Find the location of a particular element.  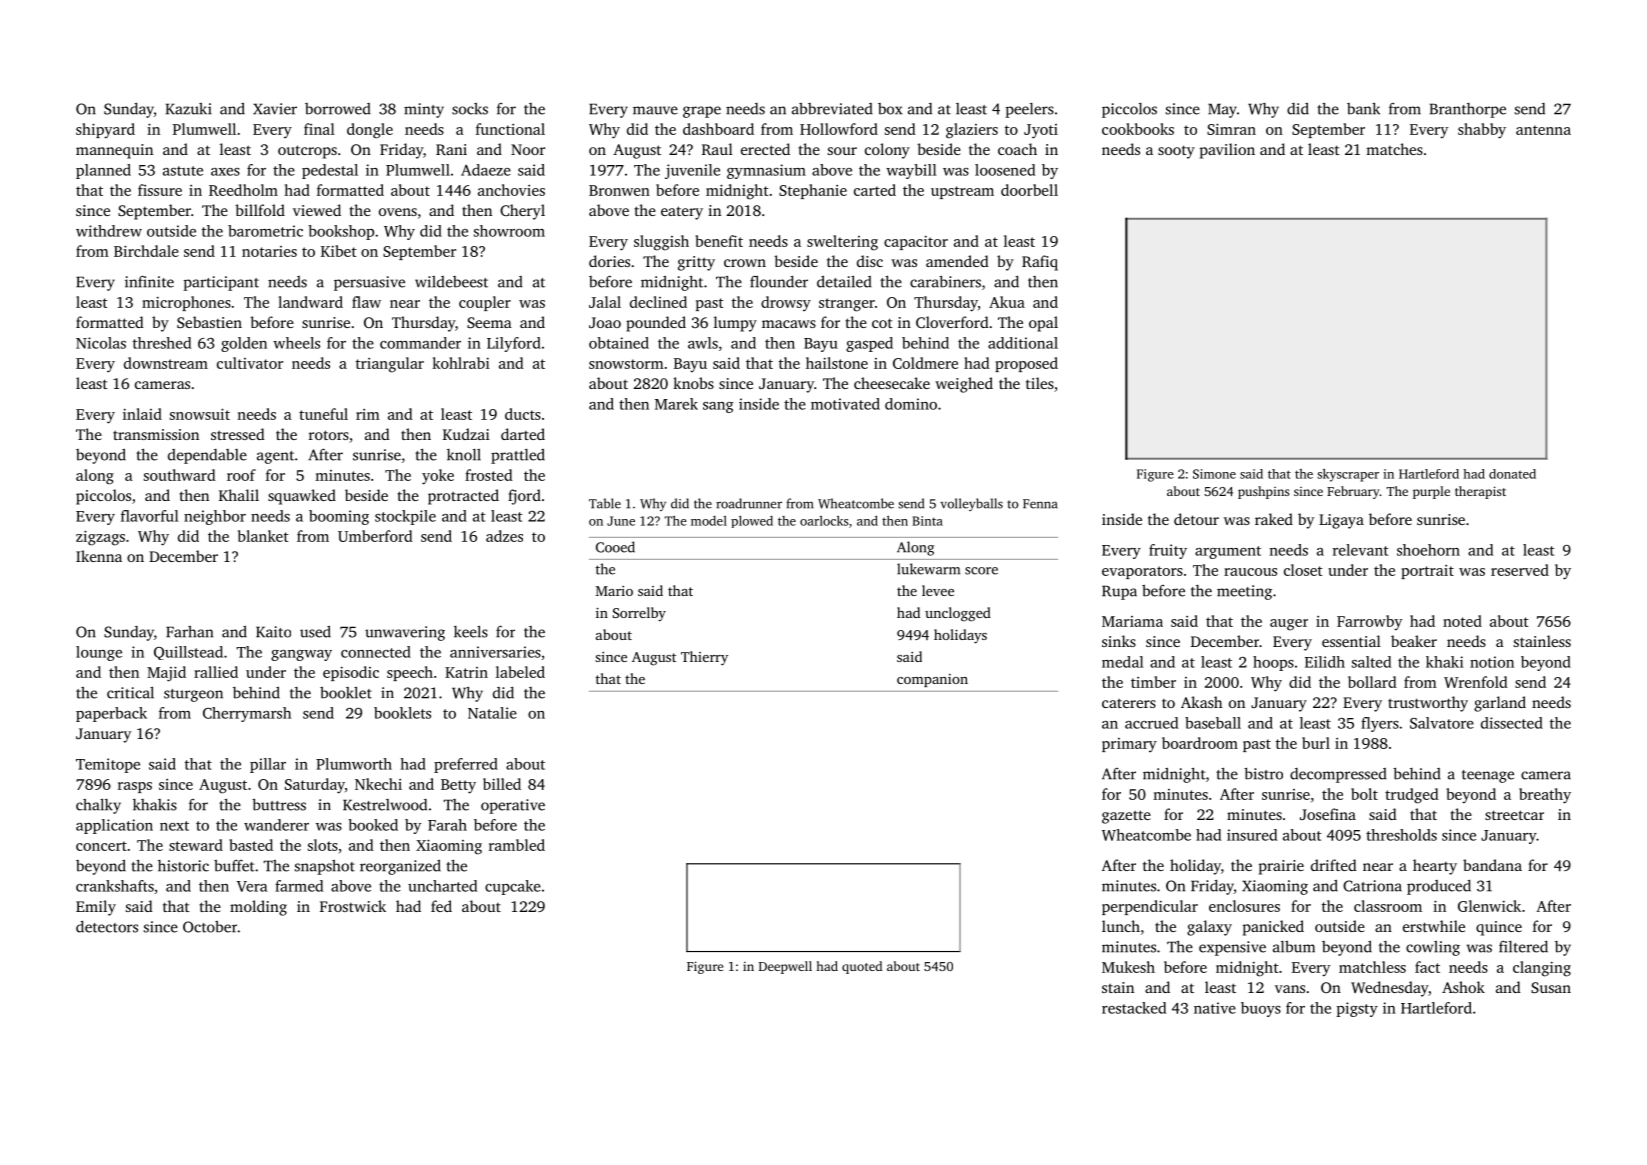

tiles is located at coordinates (1040, 383).
